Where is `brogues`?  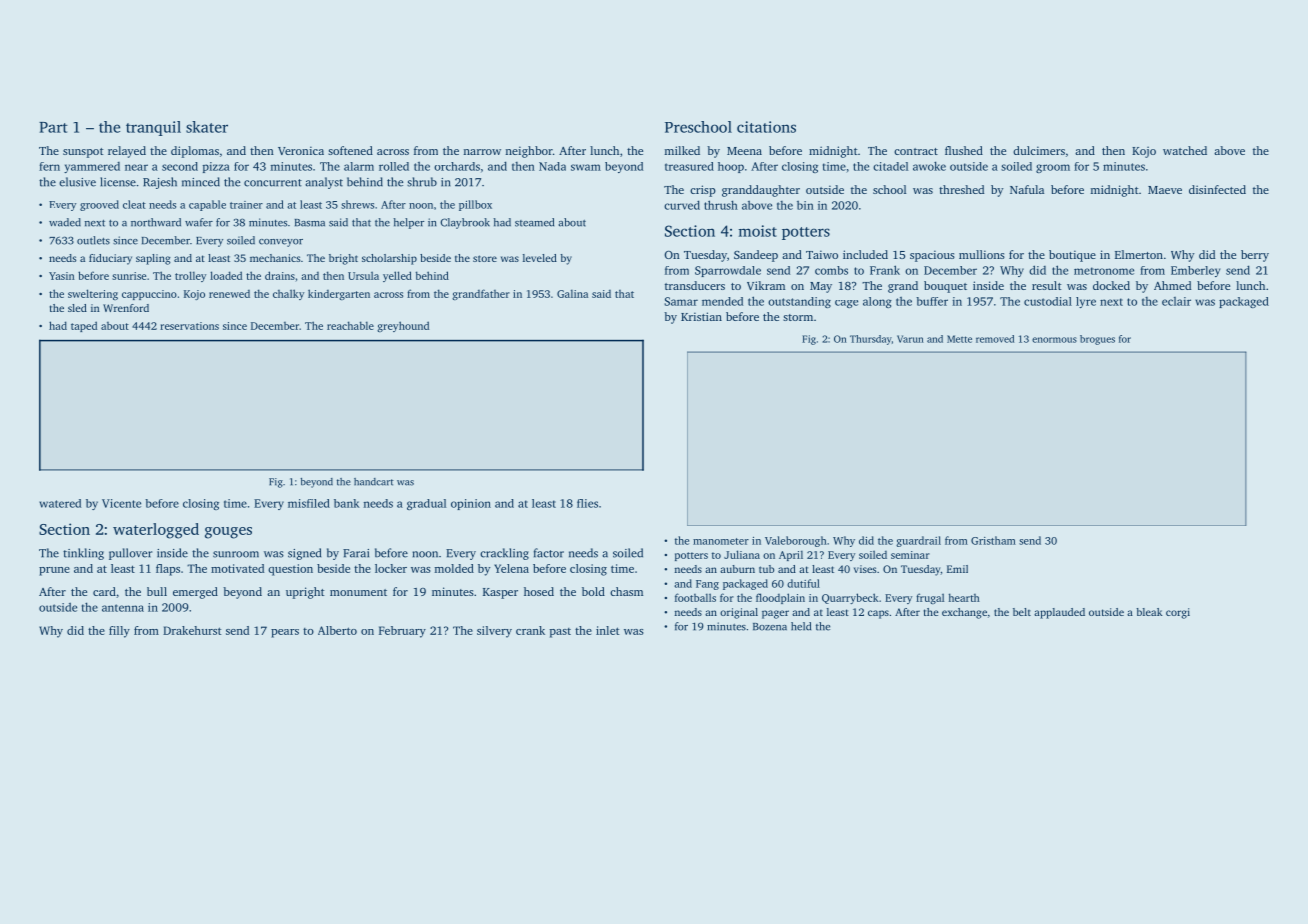 brogues is located at coordinates (1097, 340).
